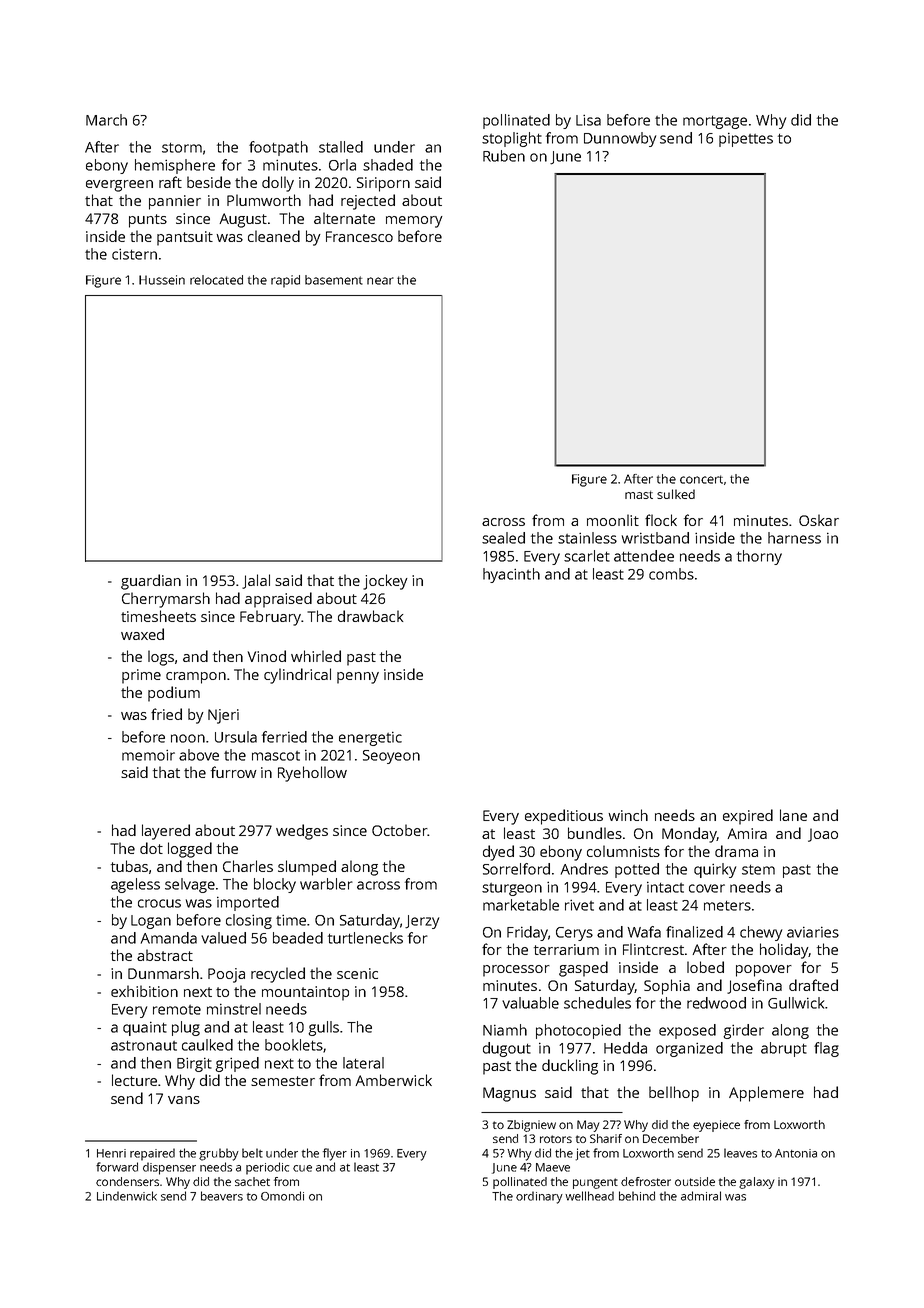 The image size is (924, 1308). Describe the element at coordinates (383, 184) in the screenshot. I see `Siriporn` at that location.
